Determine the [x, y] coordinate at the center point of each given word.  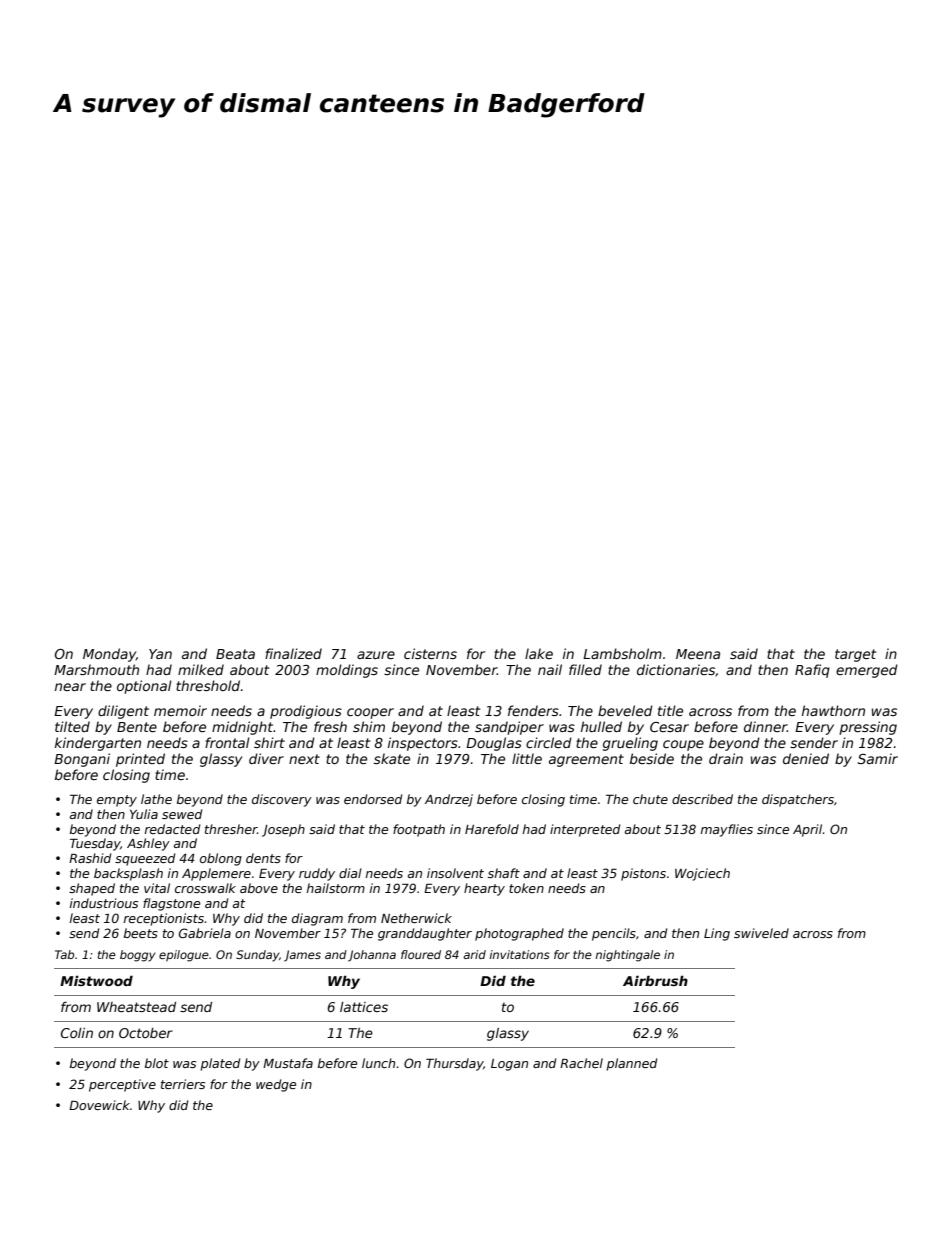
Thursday [455, 1064]
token [526, 888]
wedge [276, 1085]
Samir [878, 758]
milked [201, 669]
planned [631, 1064]
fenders [533, 710]
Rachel [581, 1063]
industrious [104, 903]
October [146, 1033]
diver [266, 758]
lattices [364, 1007]
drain [726, 758]
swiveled [761, 933]
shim [369, 726]
